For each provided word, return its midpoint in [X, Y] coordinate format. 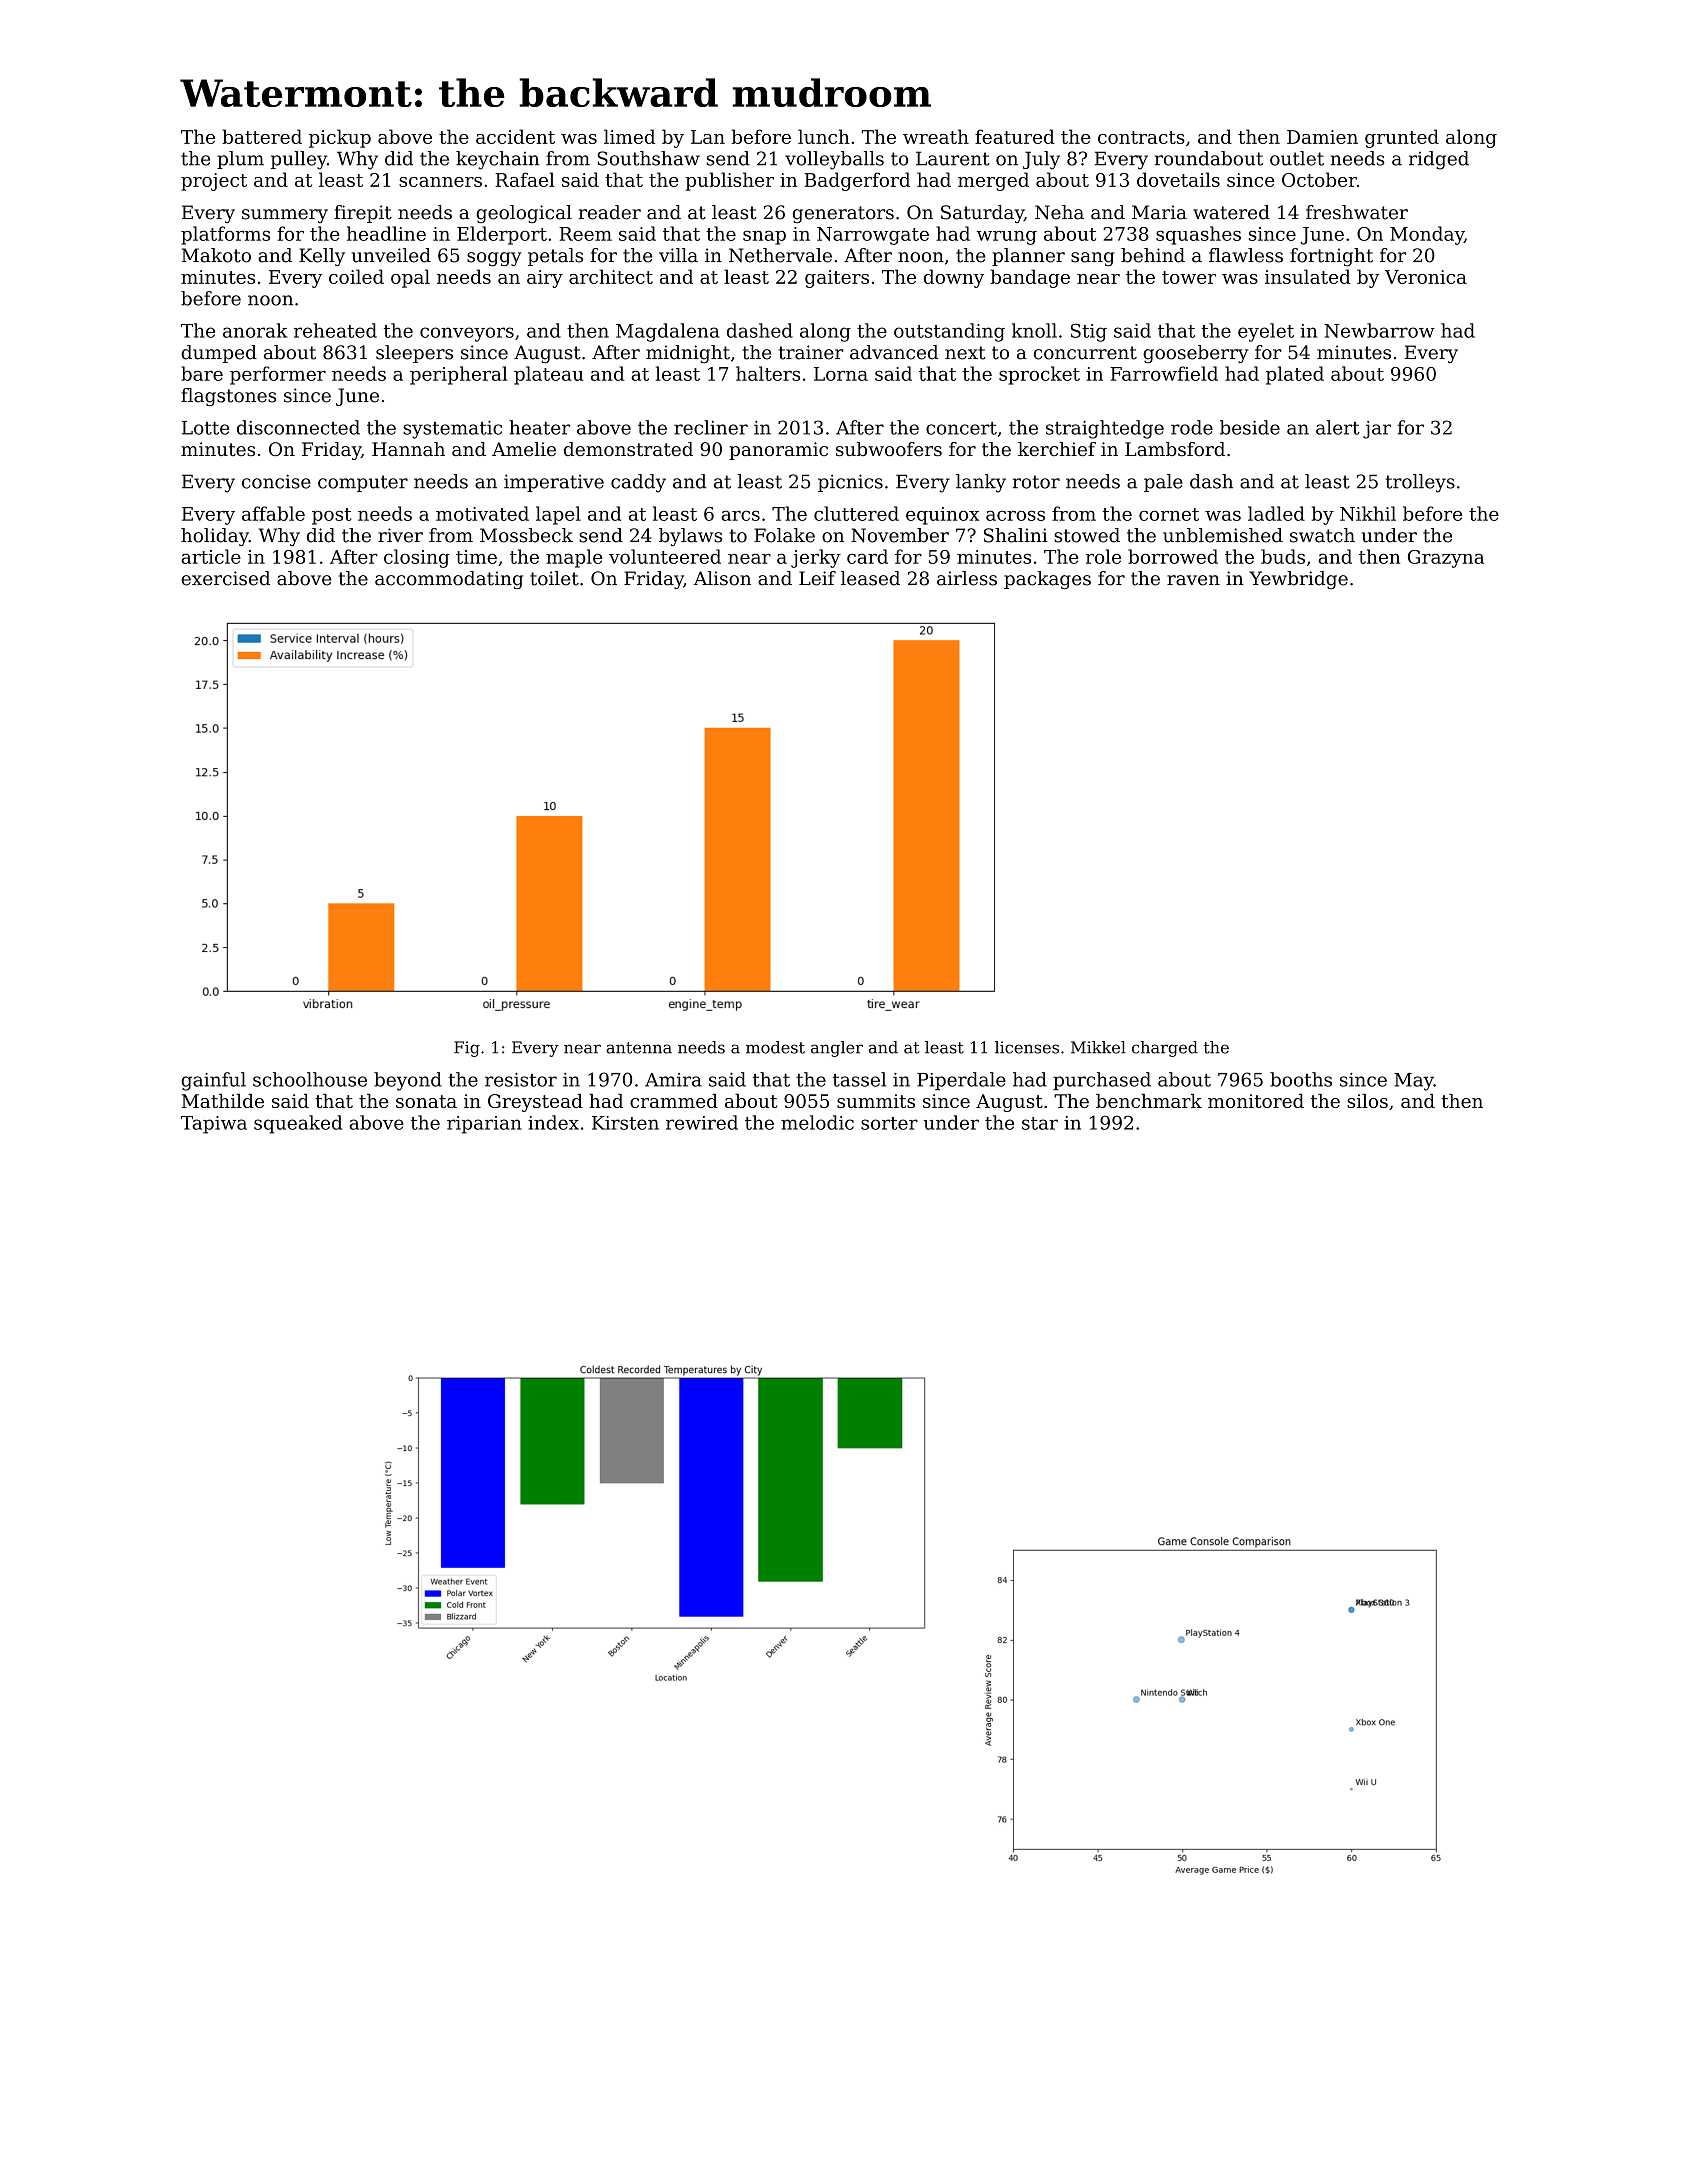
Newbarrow [1379, 330]
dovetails [1178, 179]
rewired [702, 1122]
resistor [521, 1080]
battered [262, 136]
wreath [936, 136]
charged [1165, 1049]
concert [961, 428]
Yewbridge [1298, 580]
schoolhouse [310, 1079]
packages [1047, 580]
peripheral [458, 375]
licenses [1027, 1047]
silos [1367, 1101]
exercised [225, 578]
